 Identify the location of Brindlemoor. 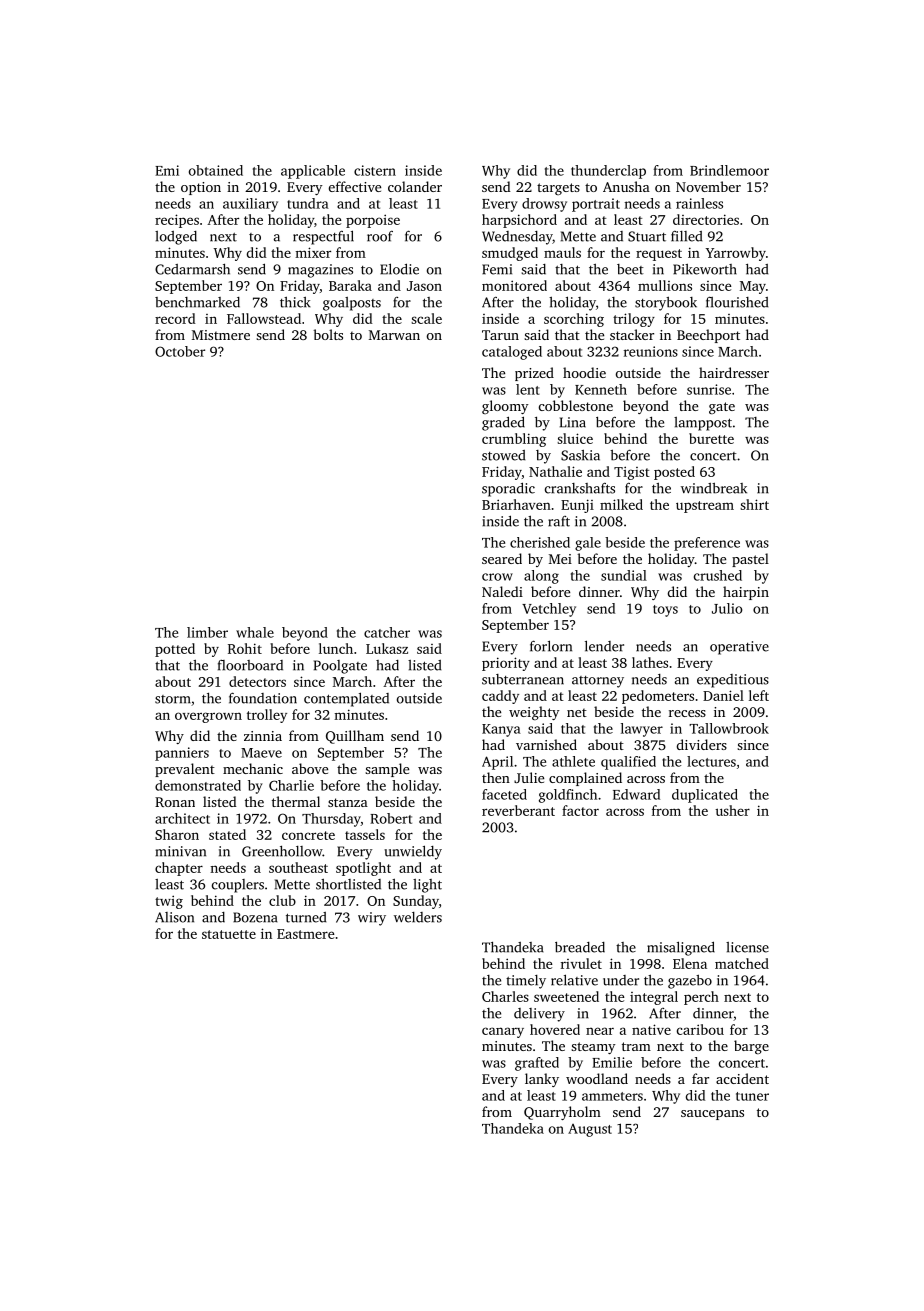
(729, 170).
